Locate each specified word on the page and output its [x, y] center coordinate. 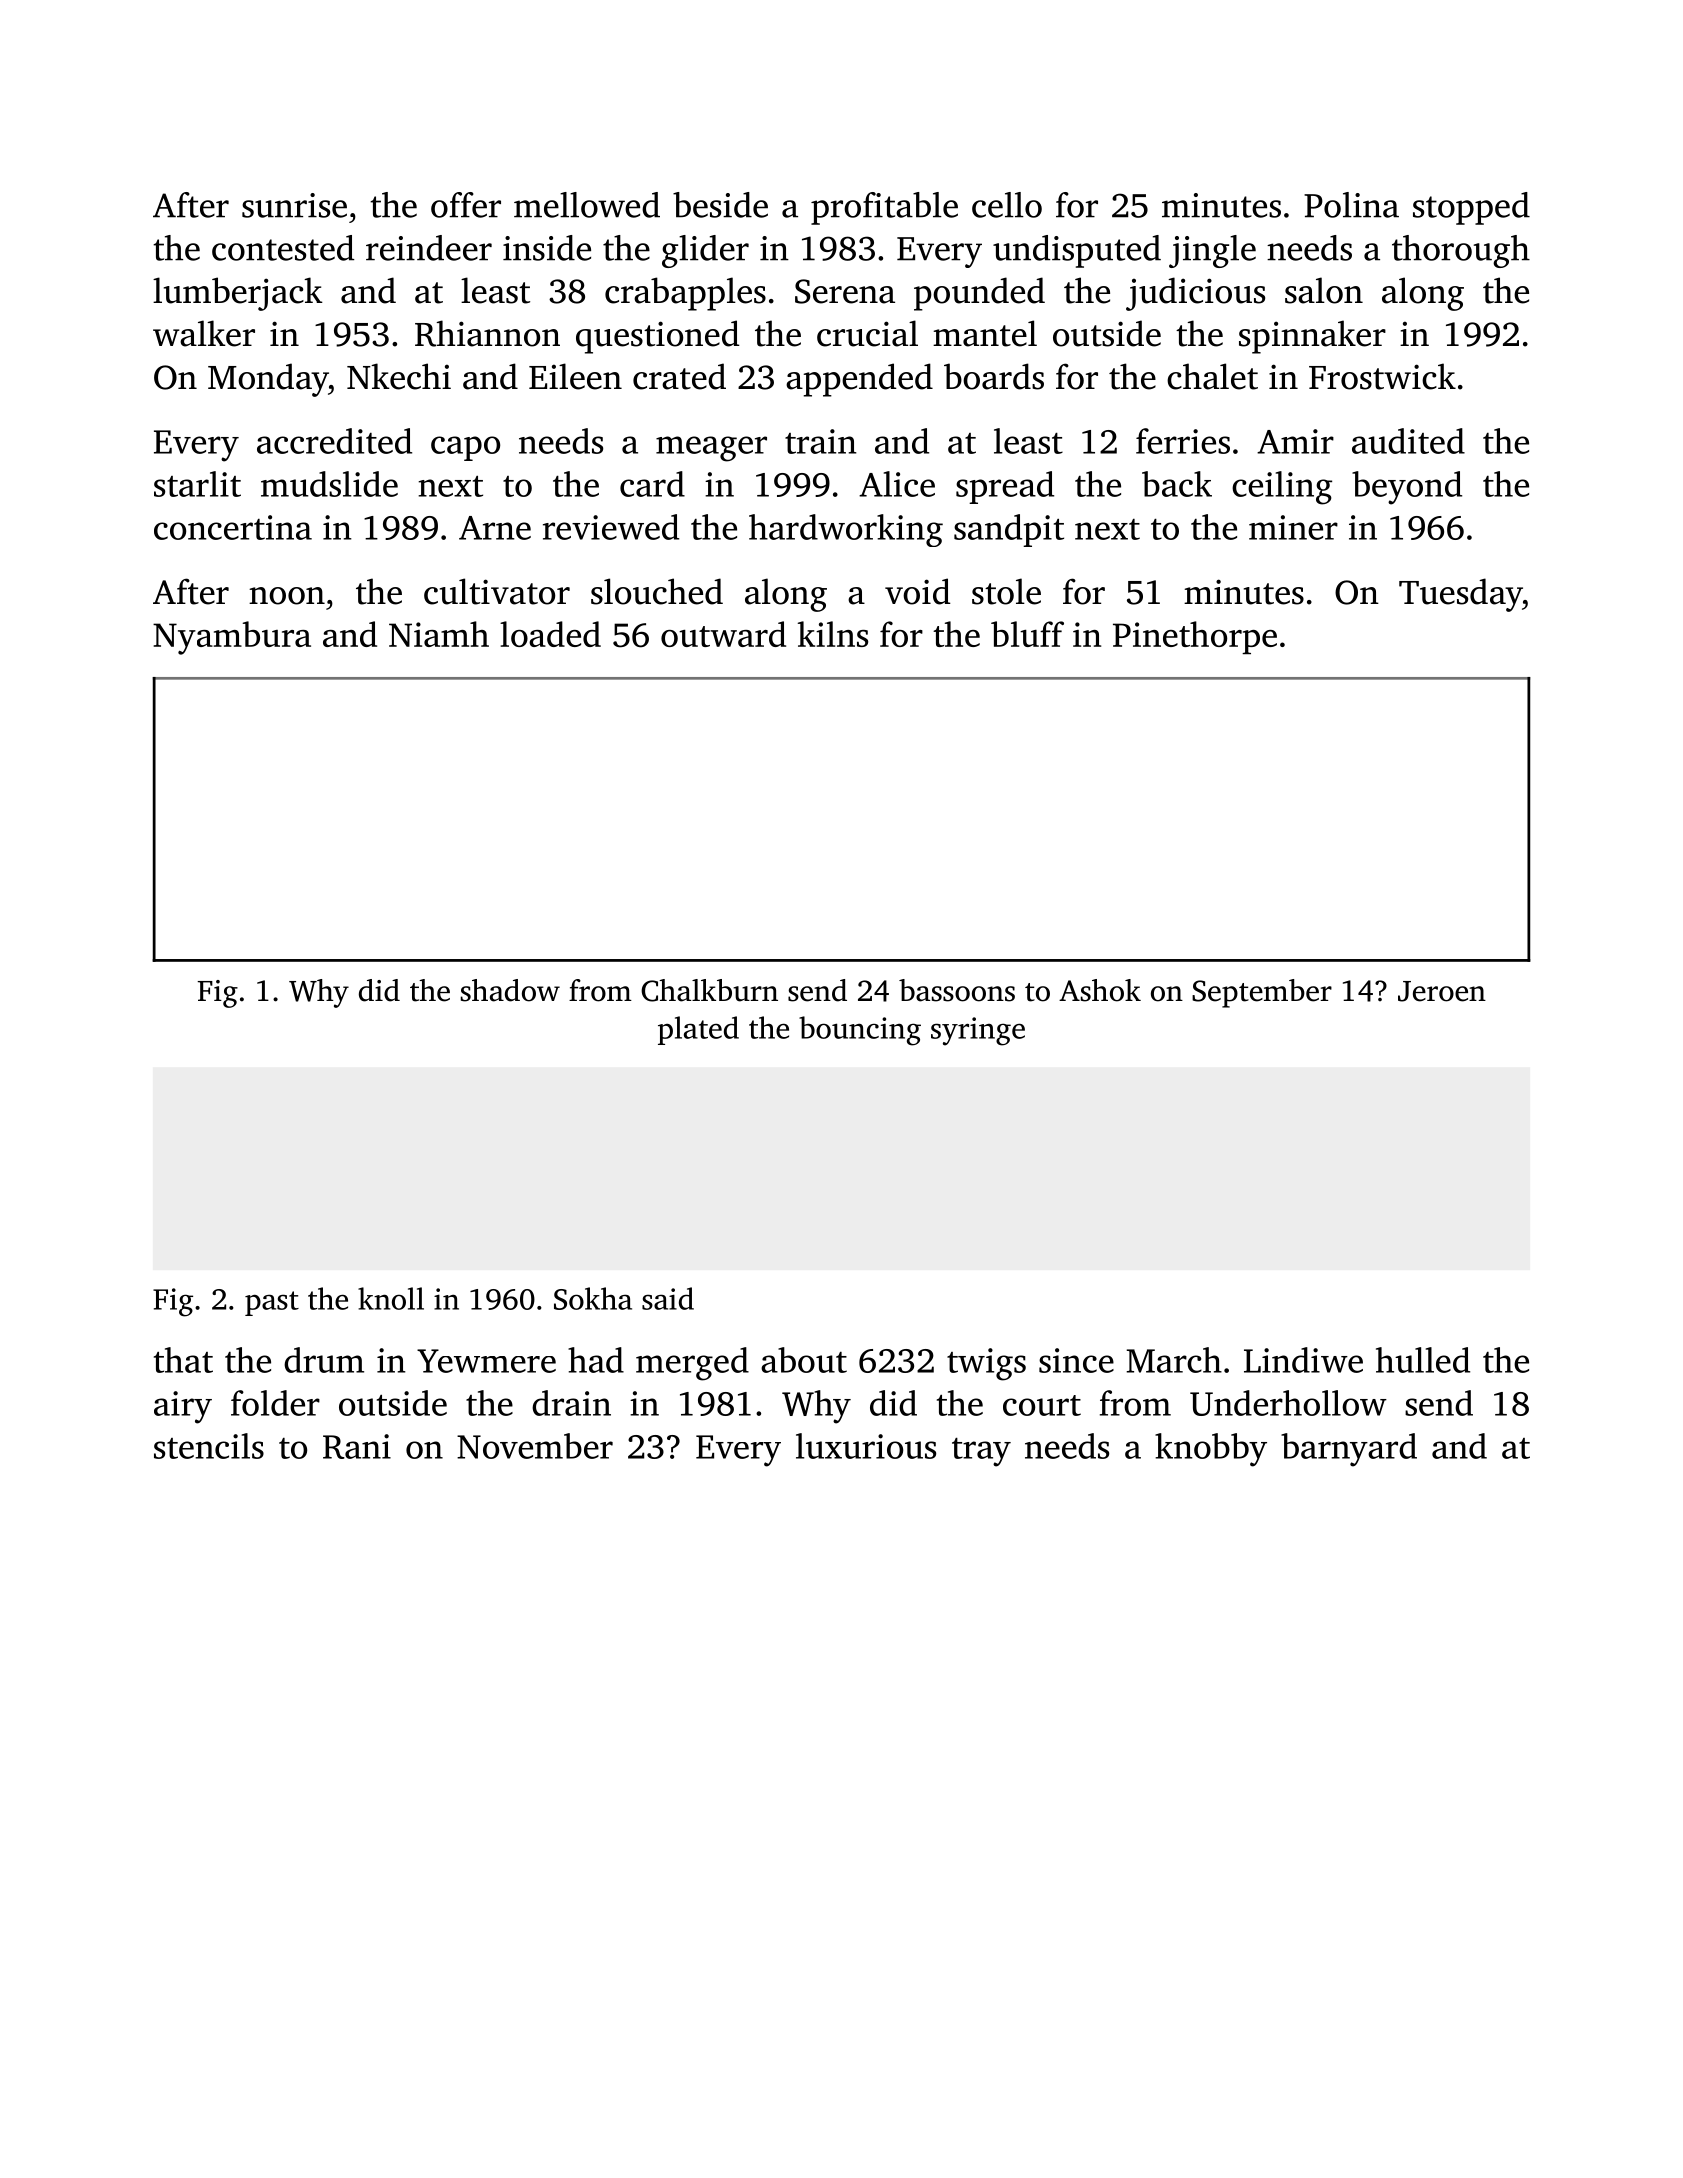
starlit [197, 484]
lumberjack [238, 294]
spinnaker [1312, 337]
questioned [658, 337]
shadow [510, 990]
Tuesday [1460, 595]
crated [679, 376]
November [535, 1446]
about [804, 1360]
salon [1324, 290]
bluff [1027, 634]
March [1174, 1360]
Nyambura [232, 638]
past [272, 1303]
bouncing [860, 1031]
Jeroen [1442, 991]
